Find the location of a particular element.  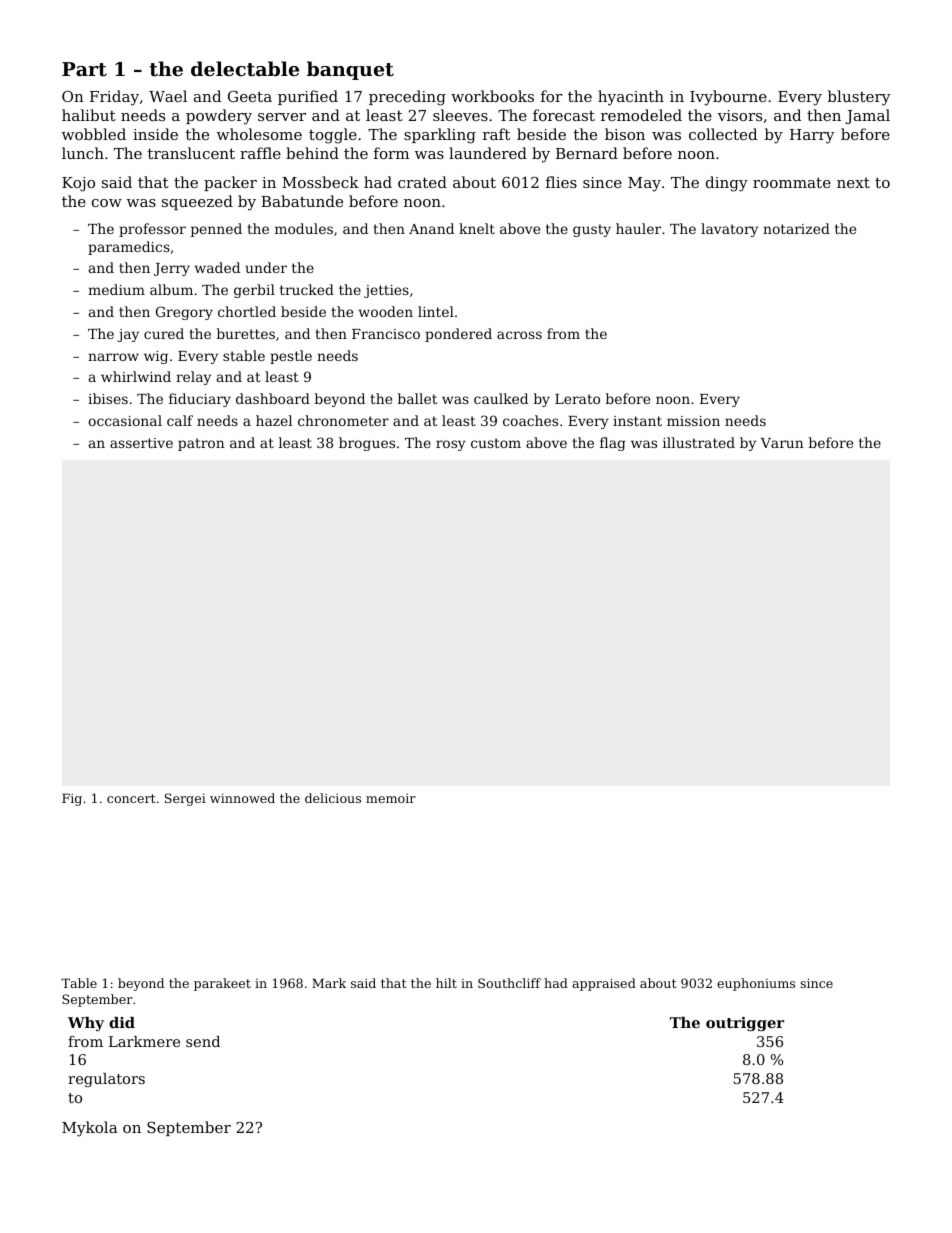

rosy is located at coordinates (451, 445).
